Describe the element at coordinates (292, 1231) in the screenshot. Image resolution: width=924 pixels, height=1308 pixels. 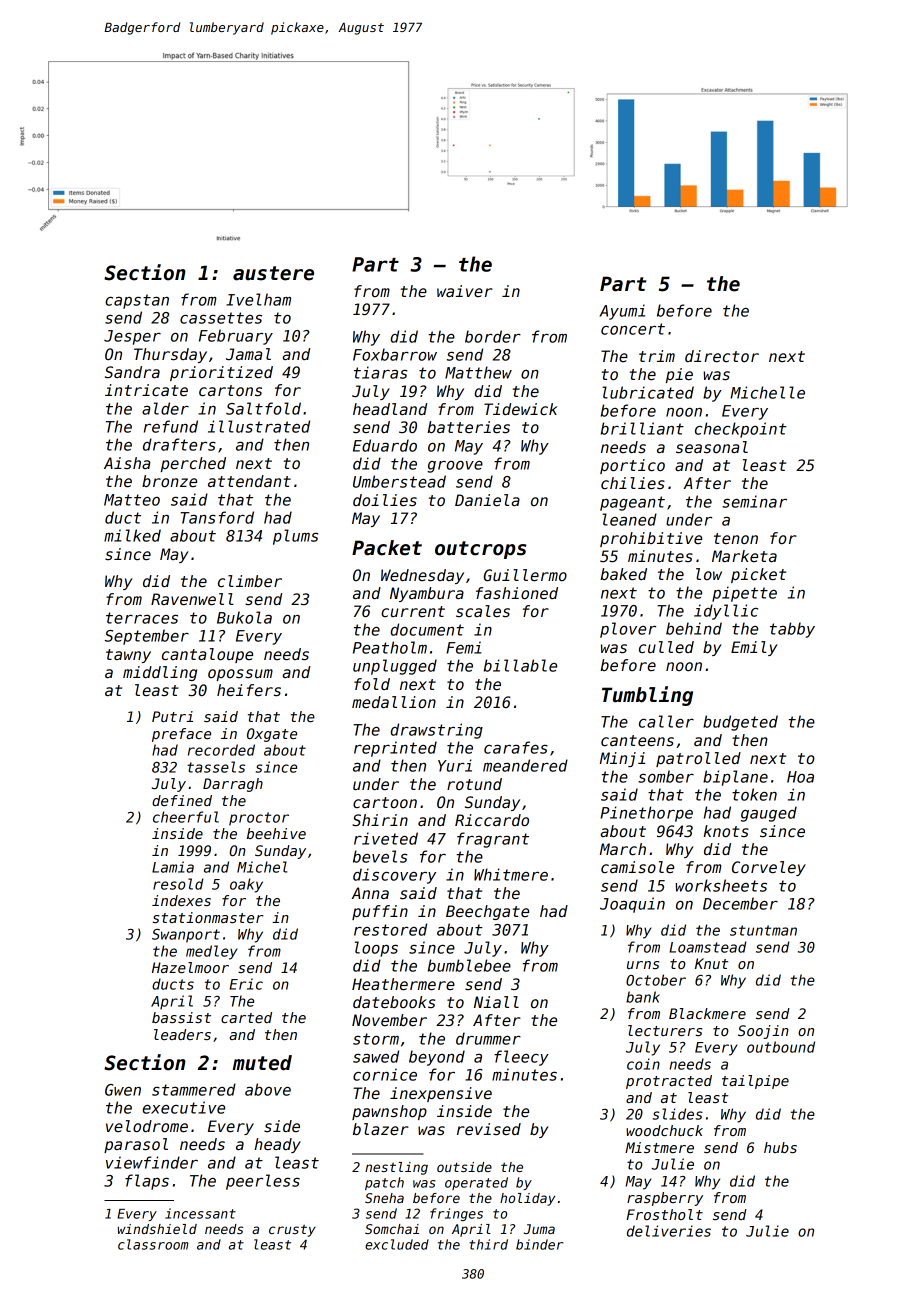
I see `crusty` at that location.
